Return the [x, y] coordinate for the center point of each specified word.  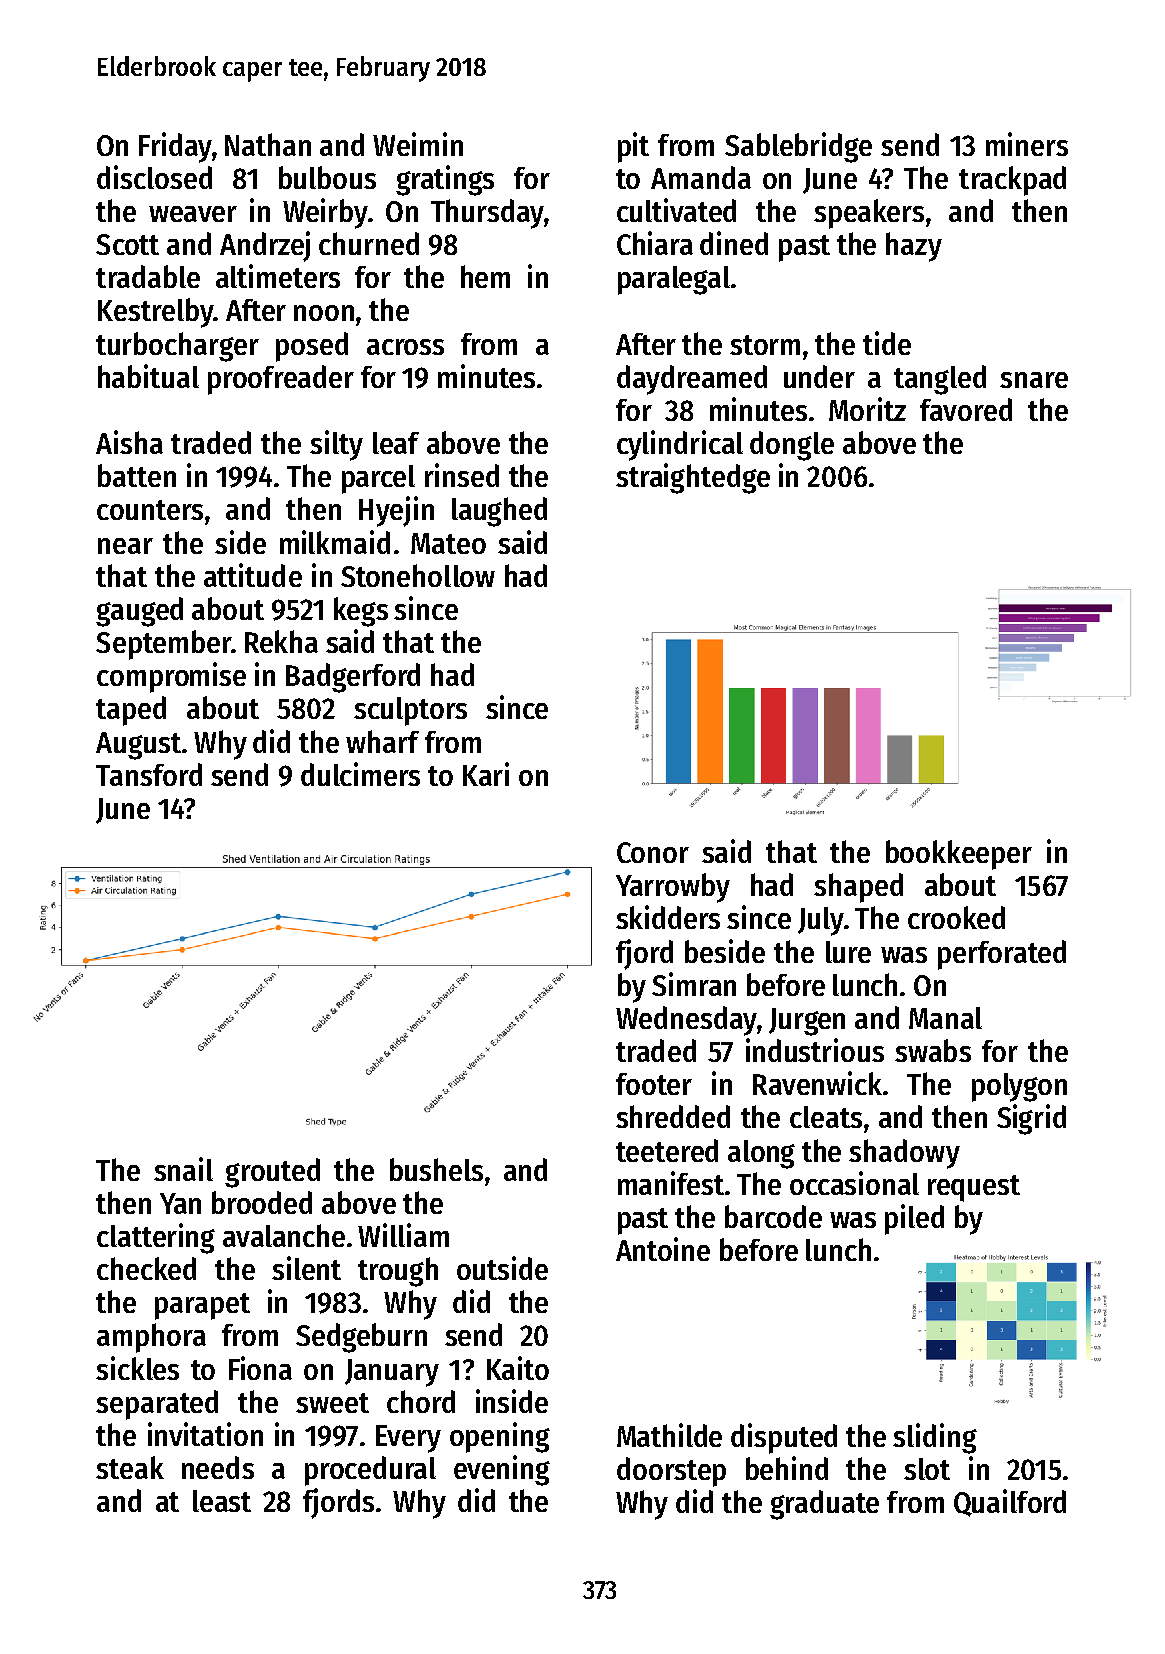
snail [183, 1169]
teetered [667, 1150]
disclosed [154, 177]
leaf [396, 443]
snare [1034, 380]
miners [1027, 144]
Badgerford [353, 678]
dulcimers [360, 774]
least [222, 1501]
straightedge [693, 478]
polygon [1019, 1087]
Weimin [418, 144]
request [974, 1188]
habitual [148, 376]
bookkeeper [959, 855]
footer [654, 1084]
